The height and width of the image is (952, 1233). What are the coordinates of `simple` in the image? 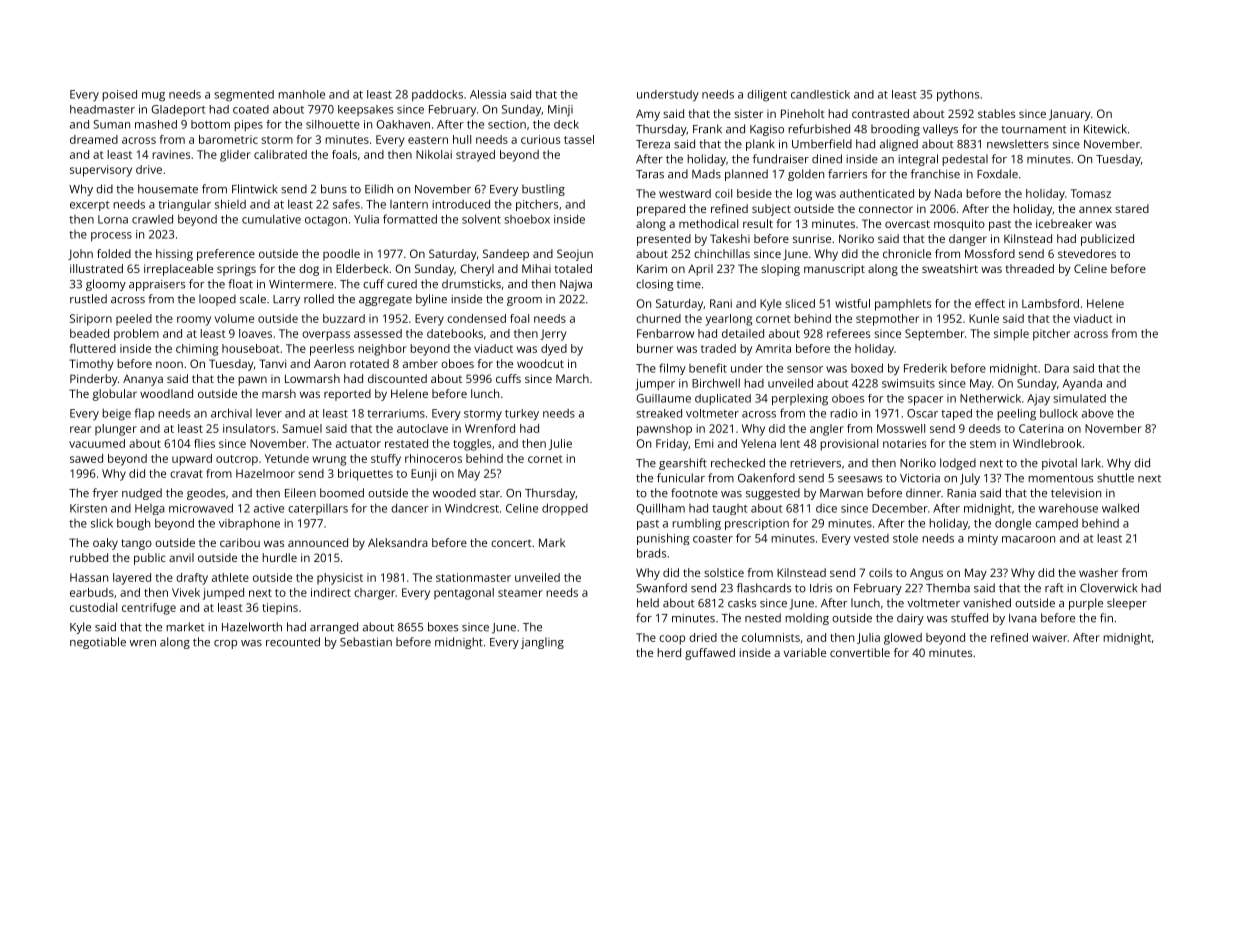 It's located at (1011, 335).
